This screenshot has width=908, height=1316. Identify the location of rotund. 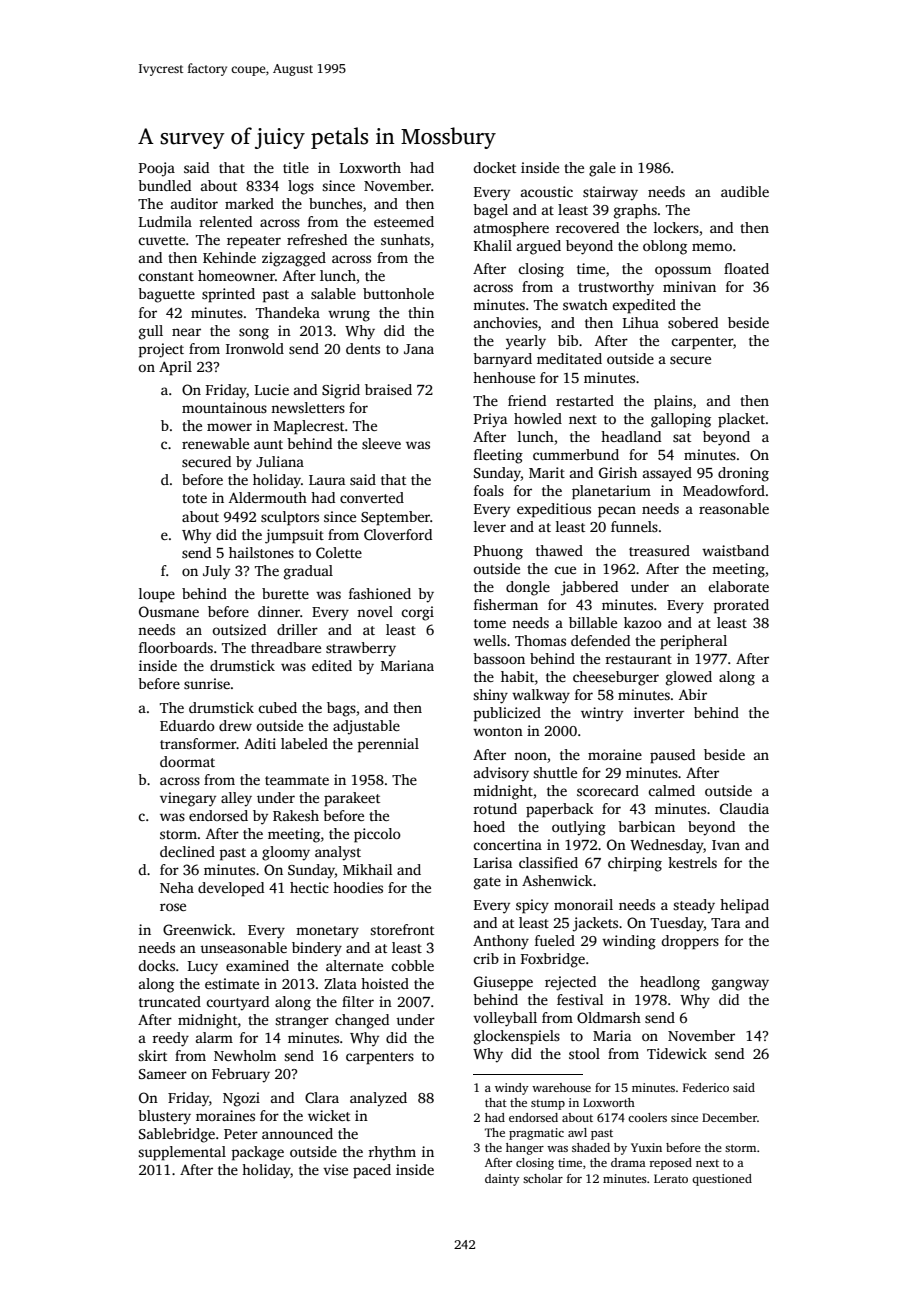
(495, 808).
